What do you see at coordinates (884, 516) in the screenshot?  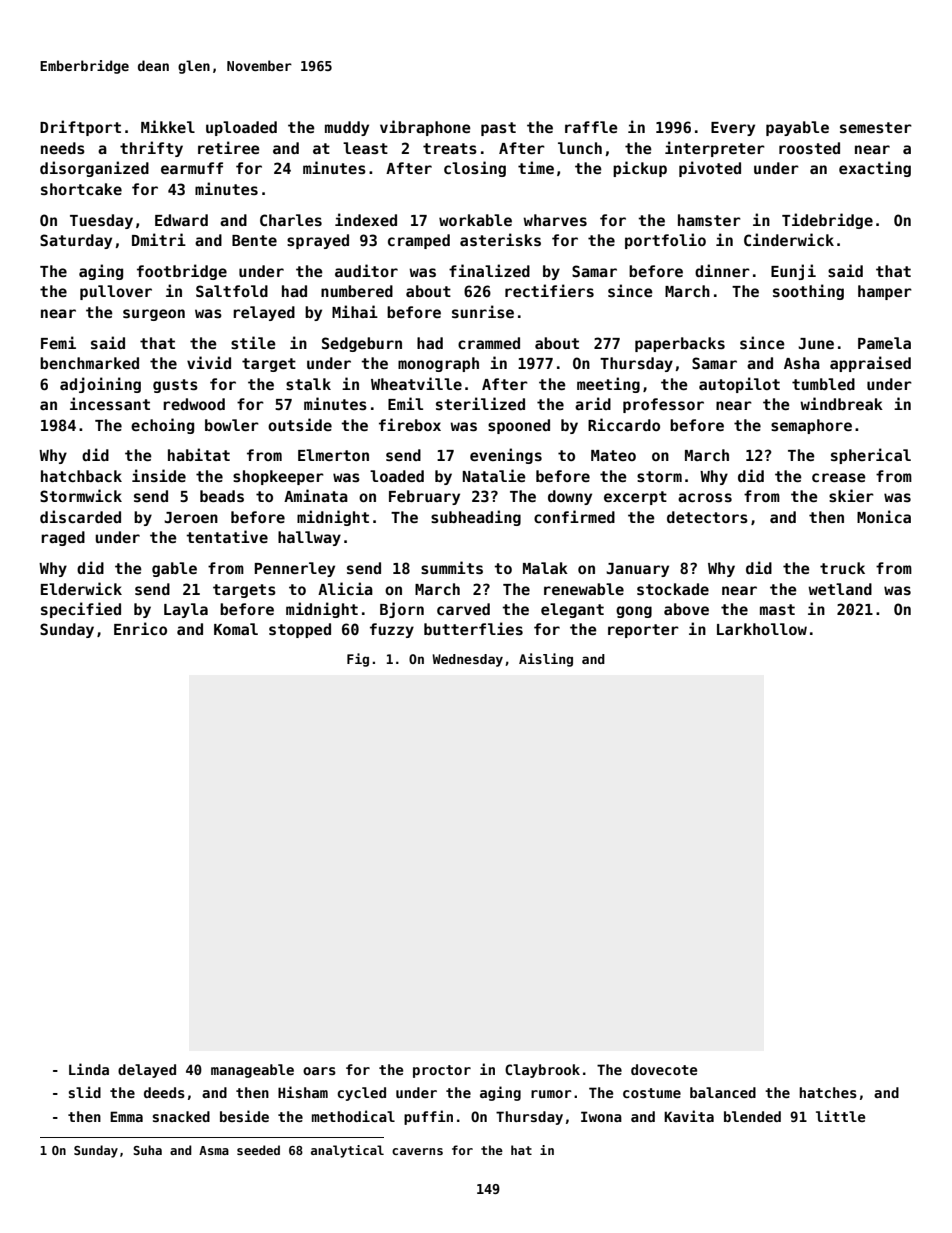 I see `Monica` at bounding box center [884, 516].
